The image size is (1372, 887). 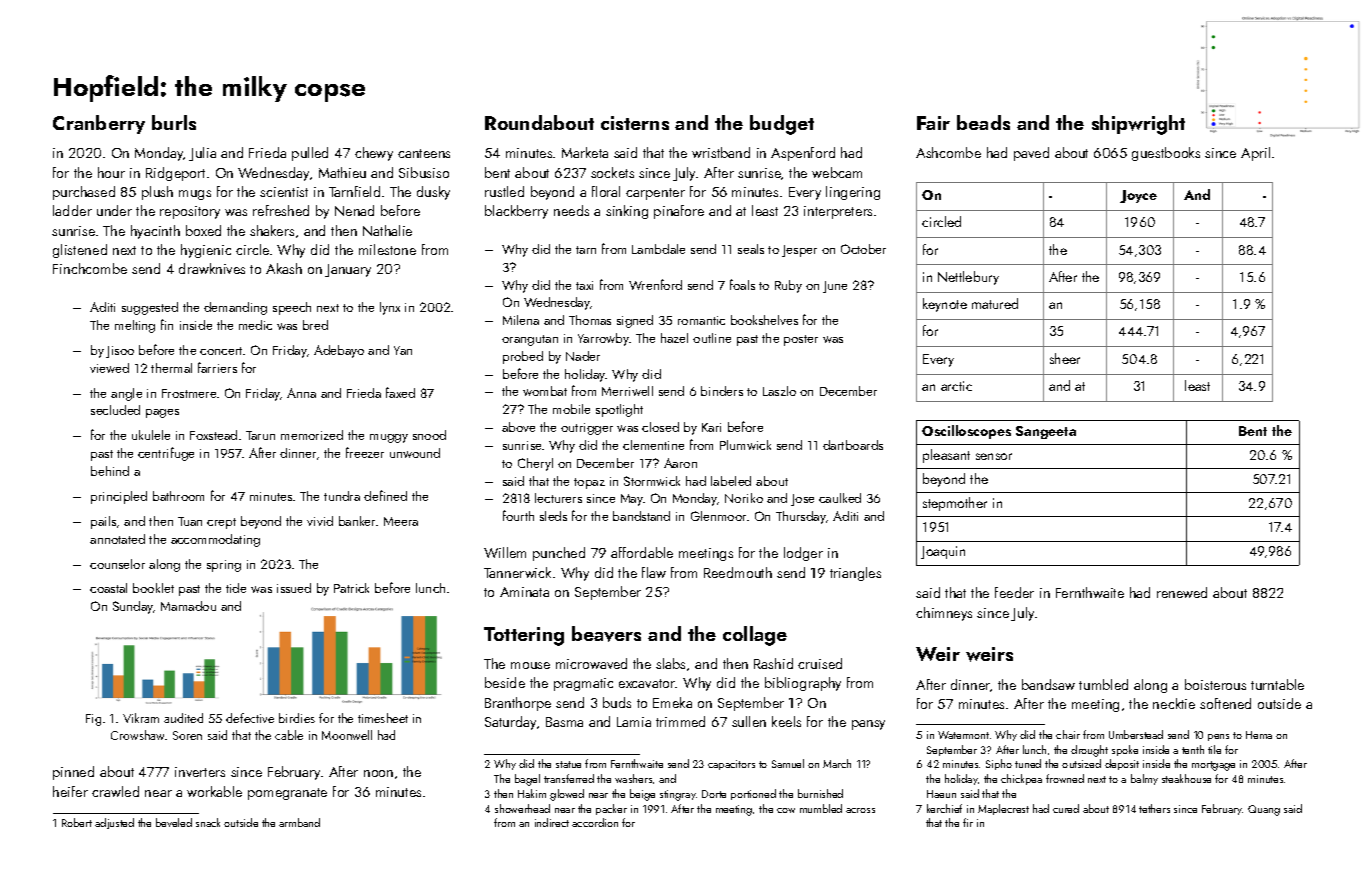 I want to click on Joaquin, so click(x=943, y=552).
